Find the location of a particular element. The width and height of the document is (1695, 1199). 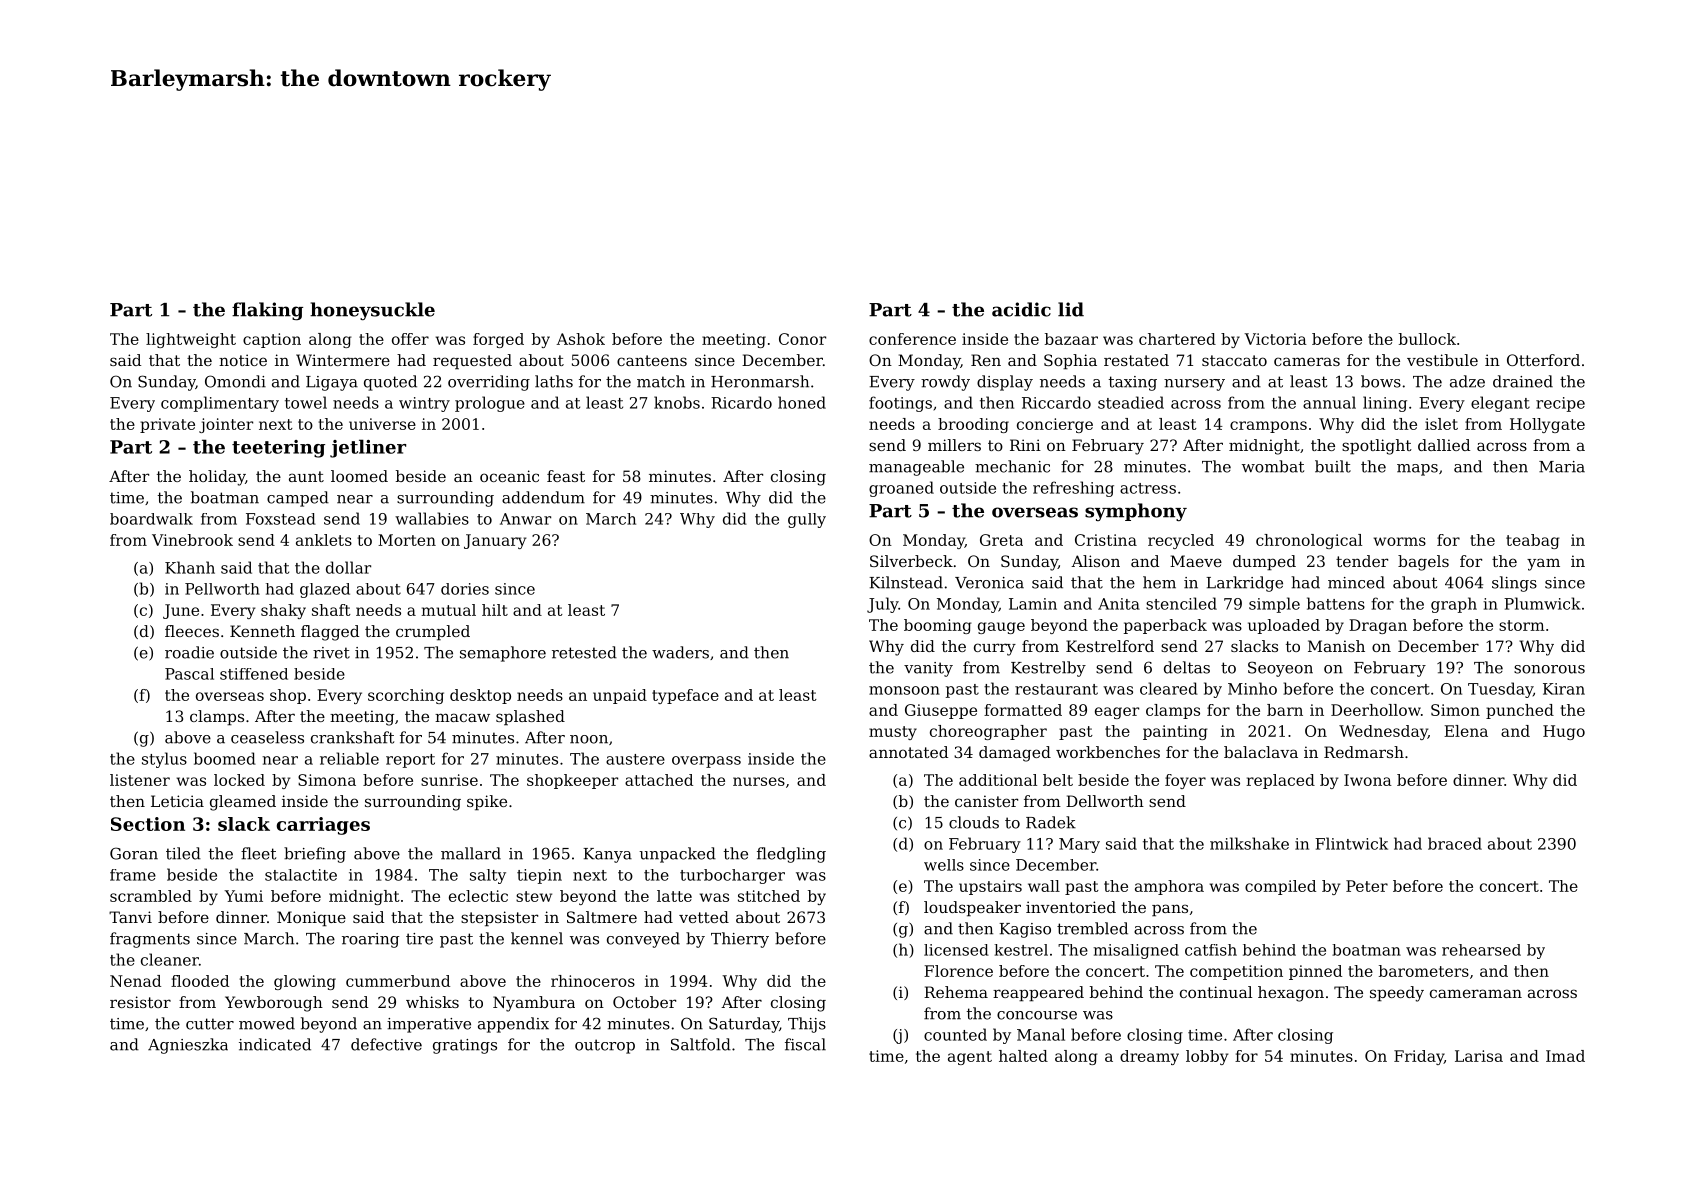

mowed is located at coordinates (267, 1023).
